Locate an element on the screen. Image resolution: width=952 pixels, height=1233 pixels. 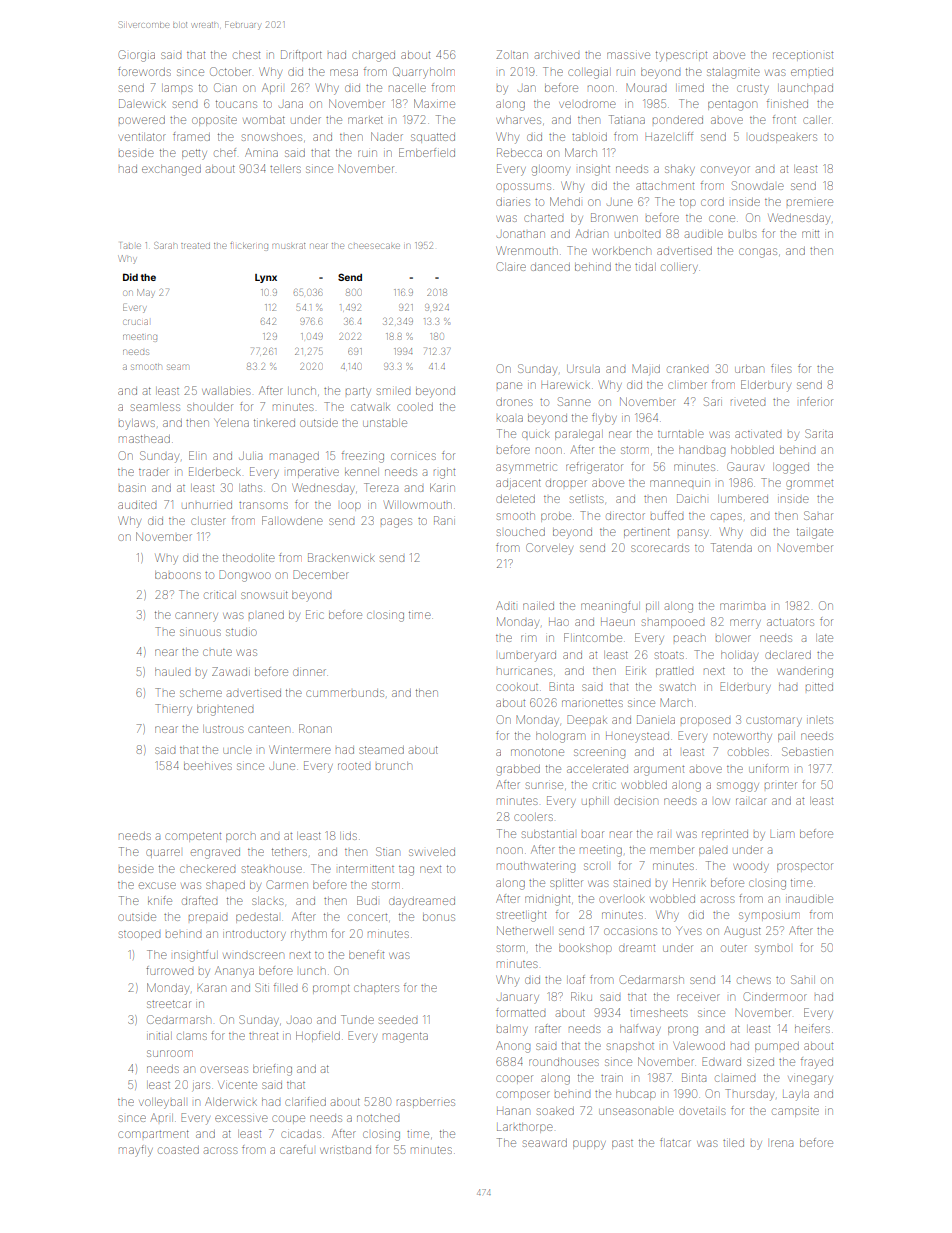
managed is located at coordinates (294, 457).
